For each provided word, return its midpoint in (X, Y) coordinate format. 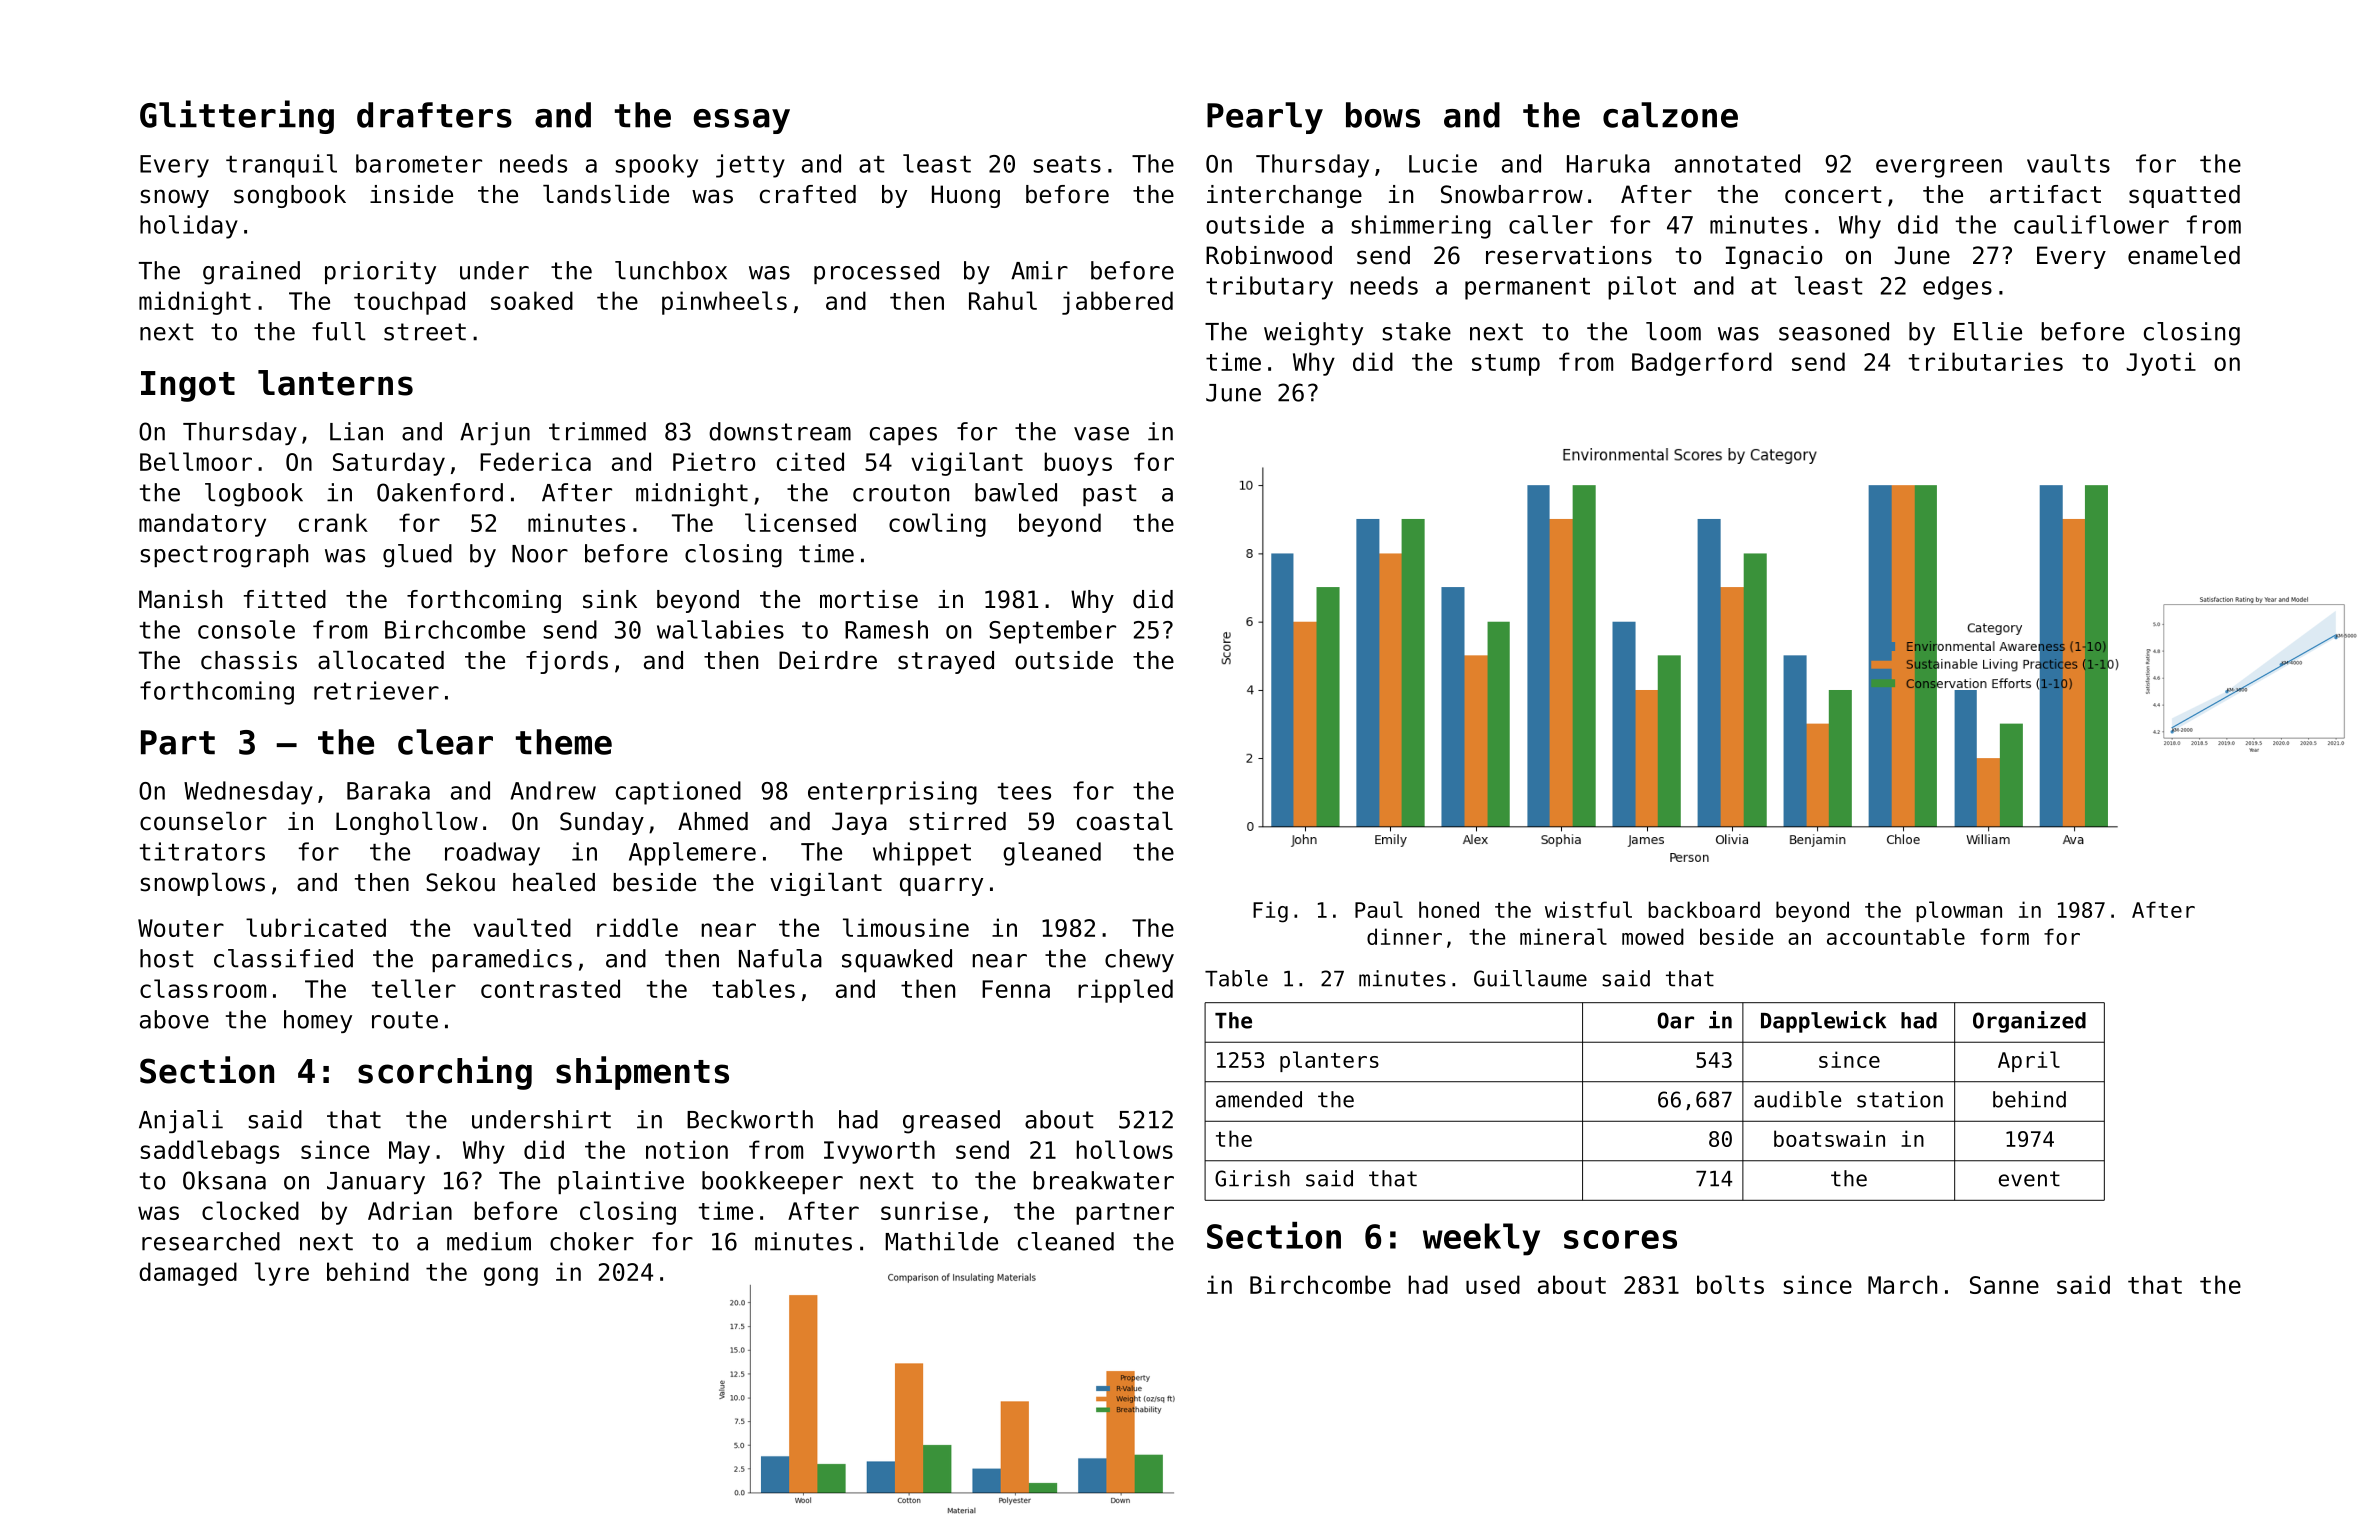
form (2004, 936)
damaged (188, 1274)
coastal (1125, 821)
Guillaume (1530, 978)
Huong (966, 196)
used (1493, 1284)
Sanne (2004, 1285)
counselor (203, 821)
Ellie (1988, 331)
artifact (2045, 194)
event (2029, 1179)
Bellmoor (196, 461)
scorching (445, 1073)
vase (1101, 434)
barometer (419, 163)
